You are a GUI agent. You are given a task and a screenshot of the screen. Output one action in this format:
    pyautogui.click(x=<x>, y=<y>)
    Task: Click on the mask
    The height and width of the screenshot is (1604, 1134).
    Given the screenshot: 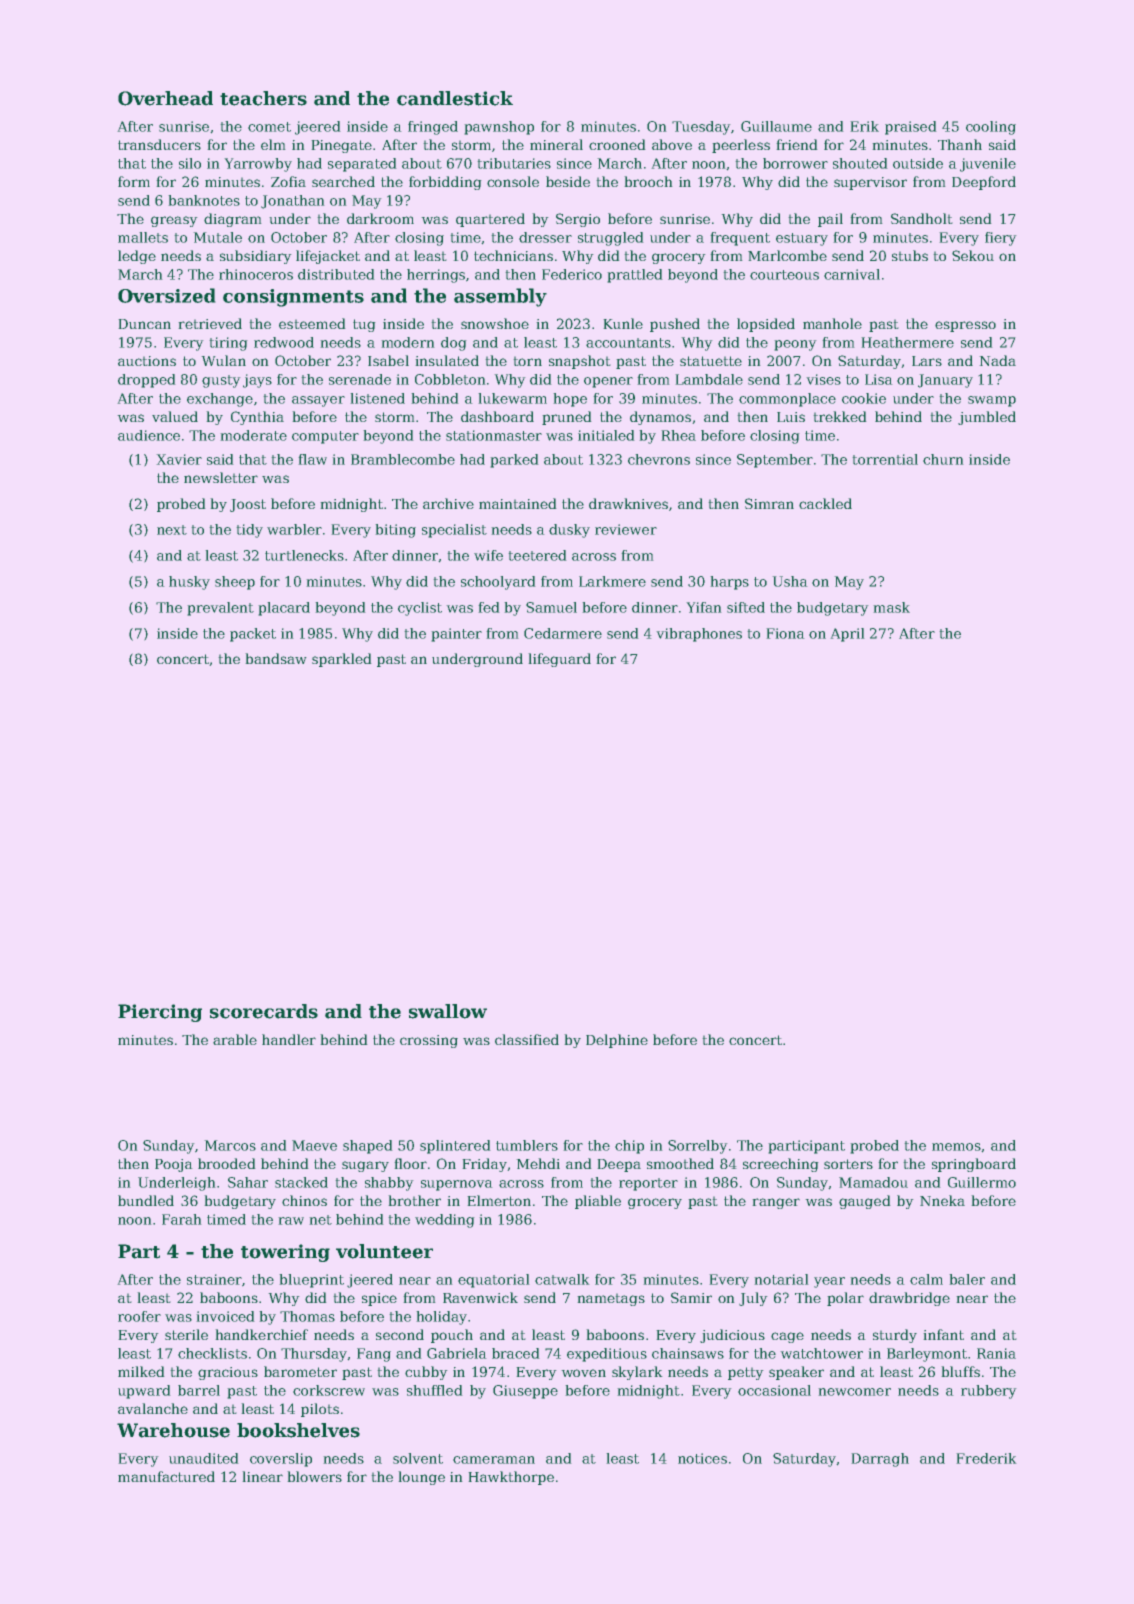 What is the action you would take?
    pyautogui.click(x=892, y=607)
